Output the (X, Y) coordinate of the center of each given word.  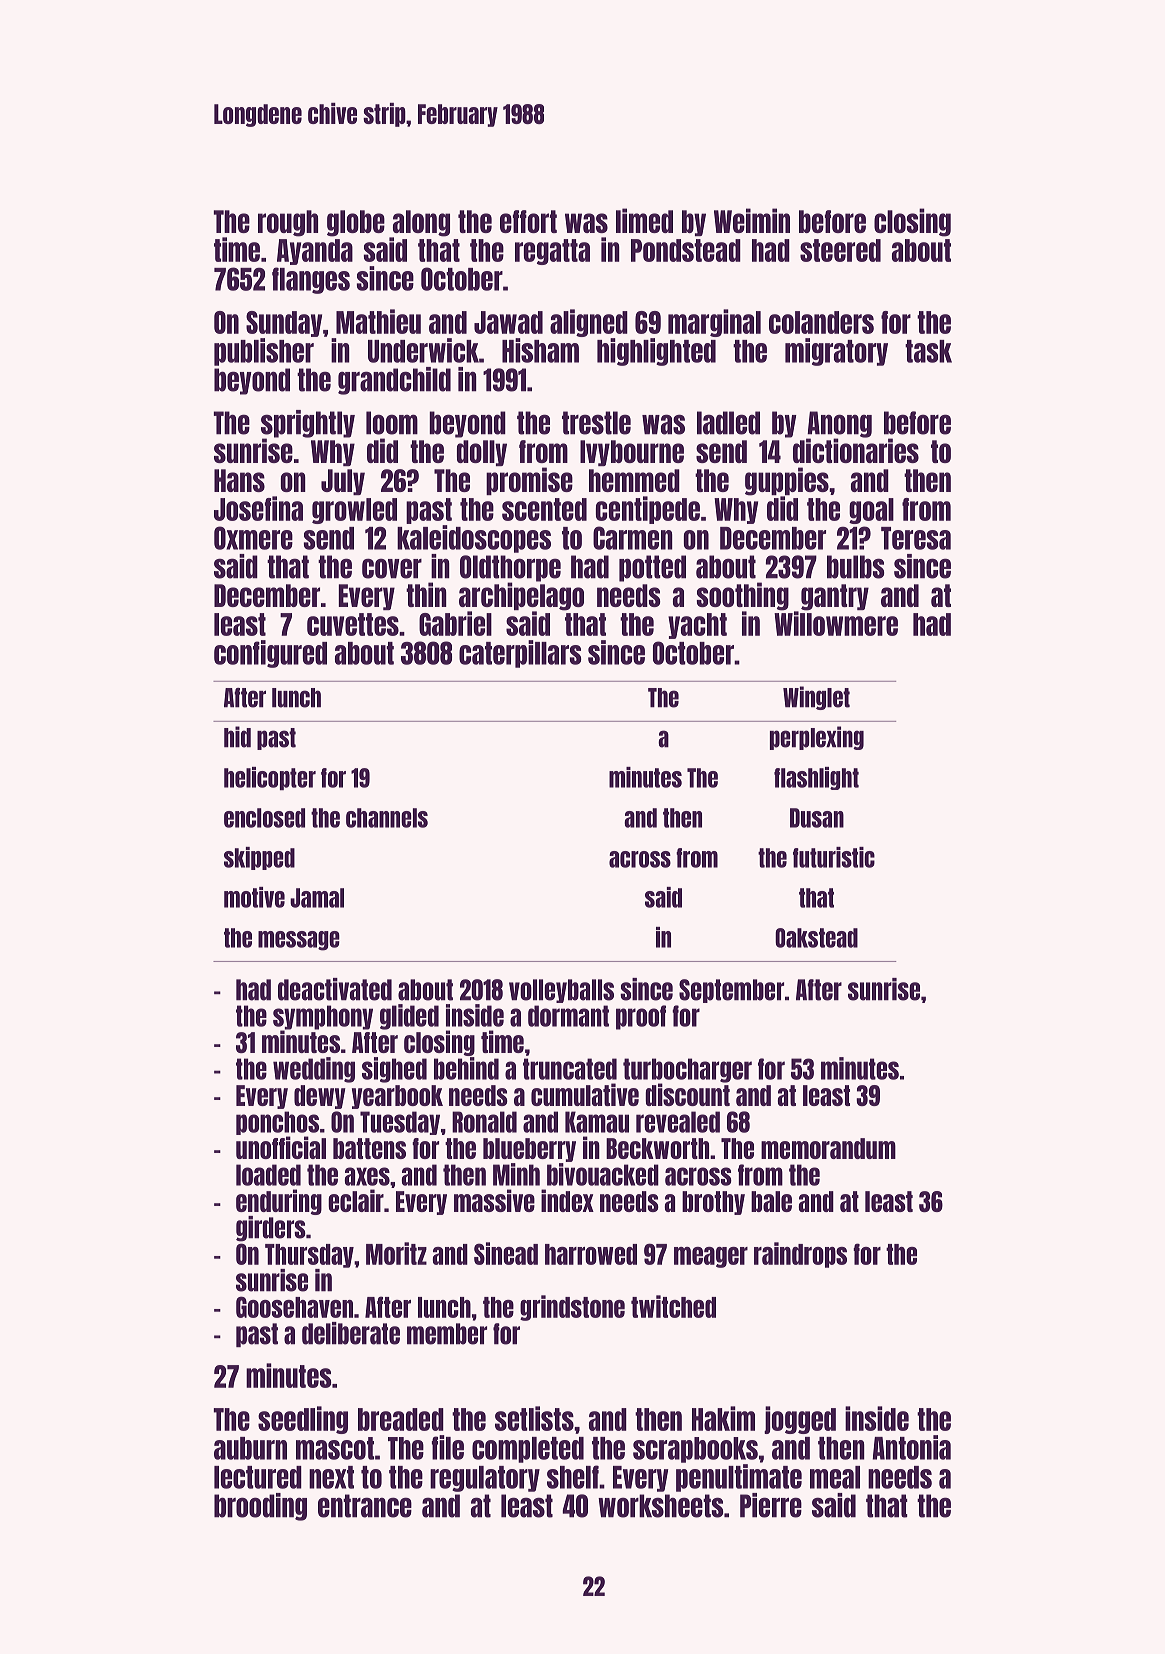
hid (237, 737)
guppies (787, 481)
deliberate (351, 1333)
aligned (589, 323)
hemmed (634, 480)
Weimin (752, 220)
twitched (673, 1306)
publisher (264, 352)
